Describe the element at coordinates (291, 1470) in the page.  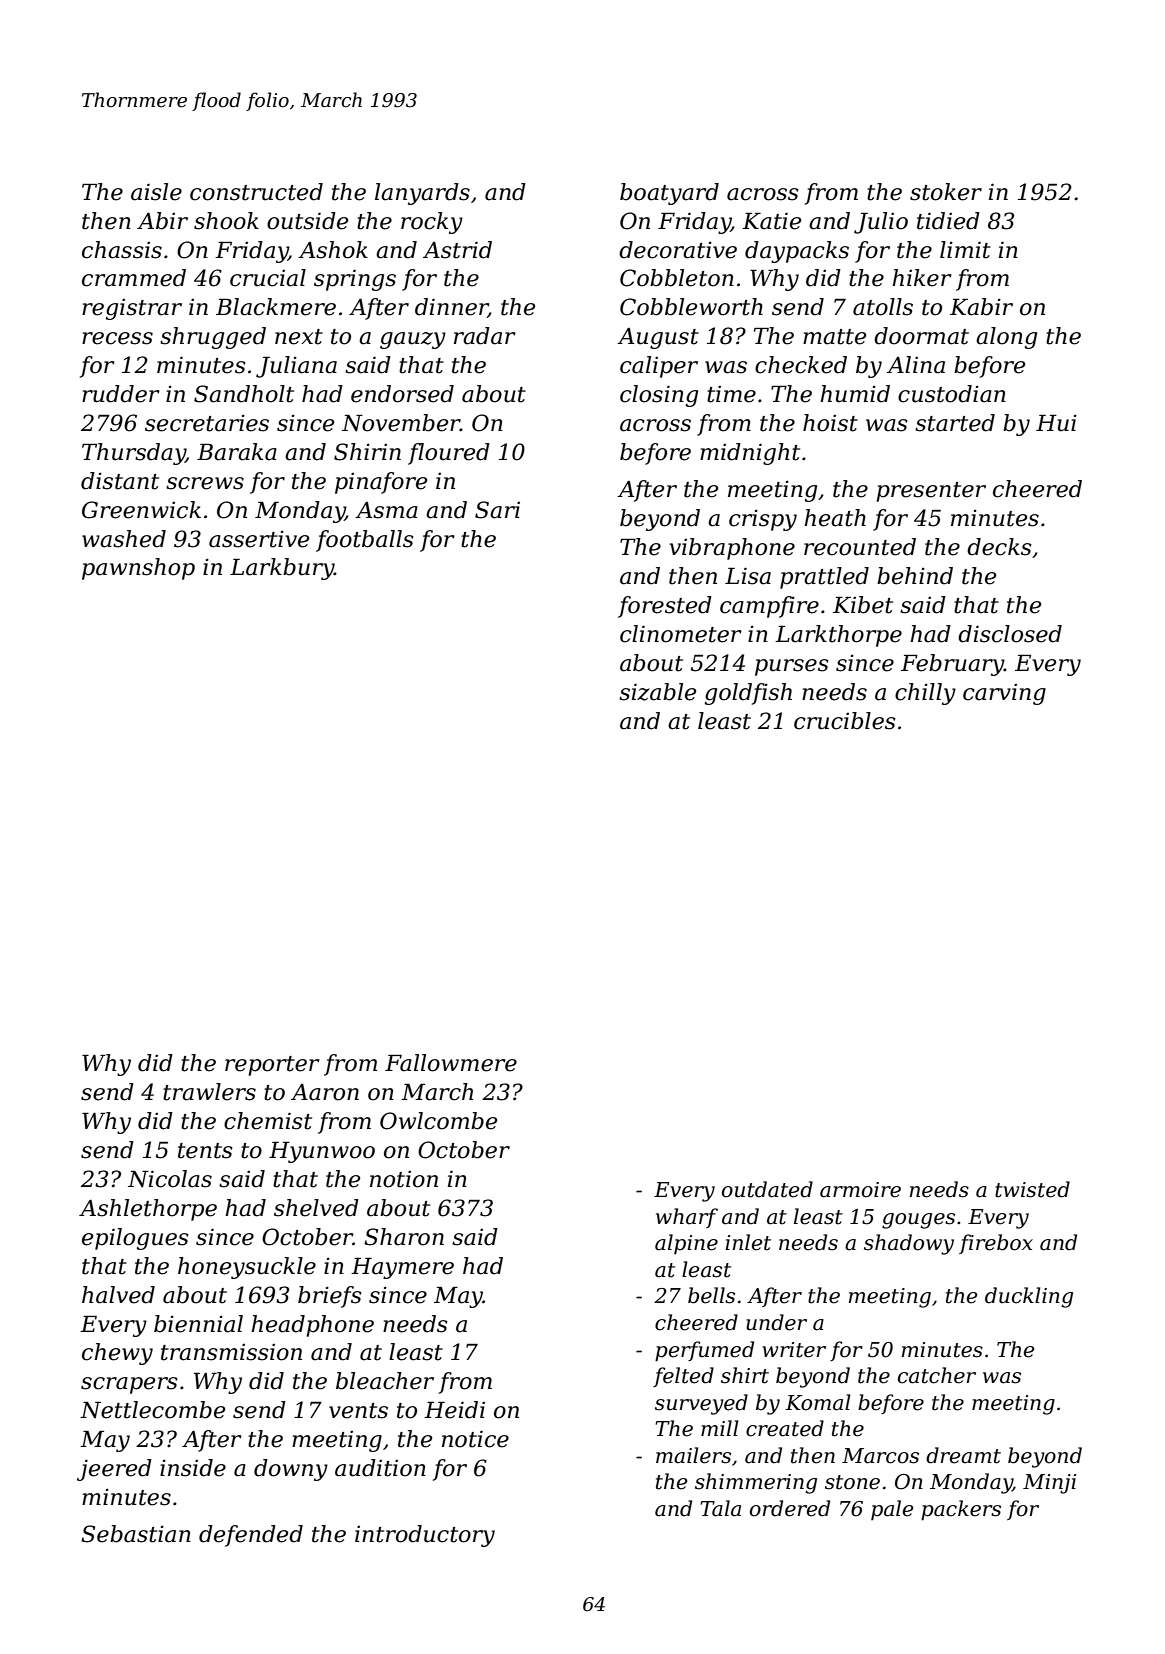
I see `downy` at that location.
